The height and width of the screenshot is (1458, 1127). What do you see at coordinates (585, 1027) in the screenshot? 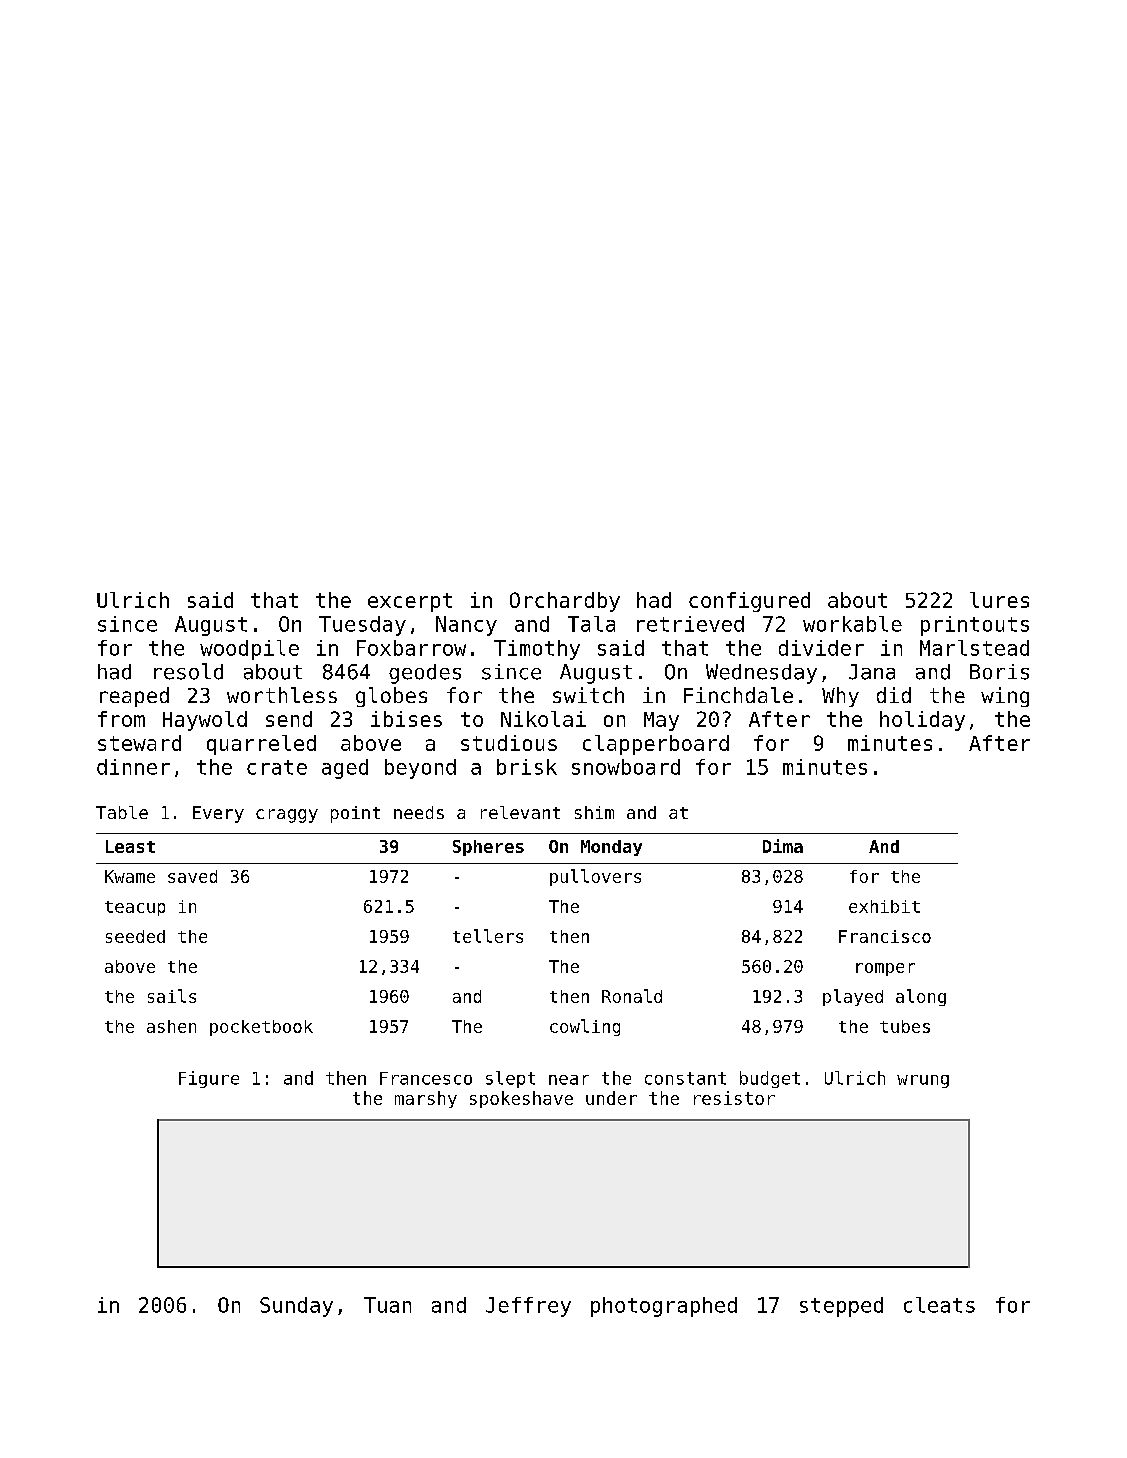
I see `cowling` at bounding box center [585, 1027].
